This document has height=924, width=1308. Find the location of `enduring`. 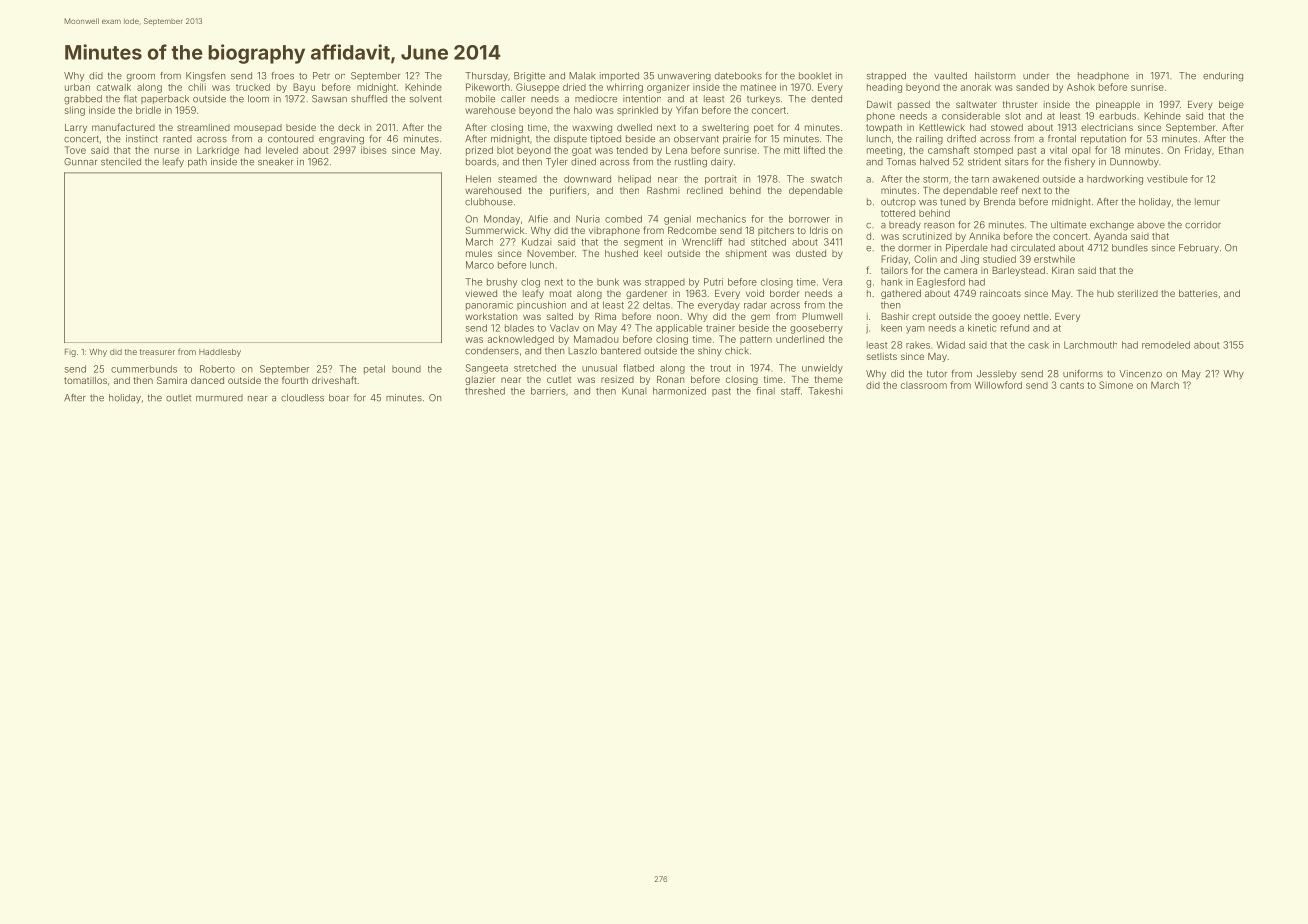

enduring is located at coordinates (1223, 77).
